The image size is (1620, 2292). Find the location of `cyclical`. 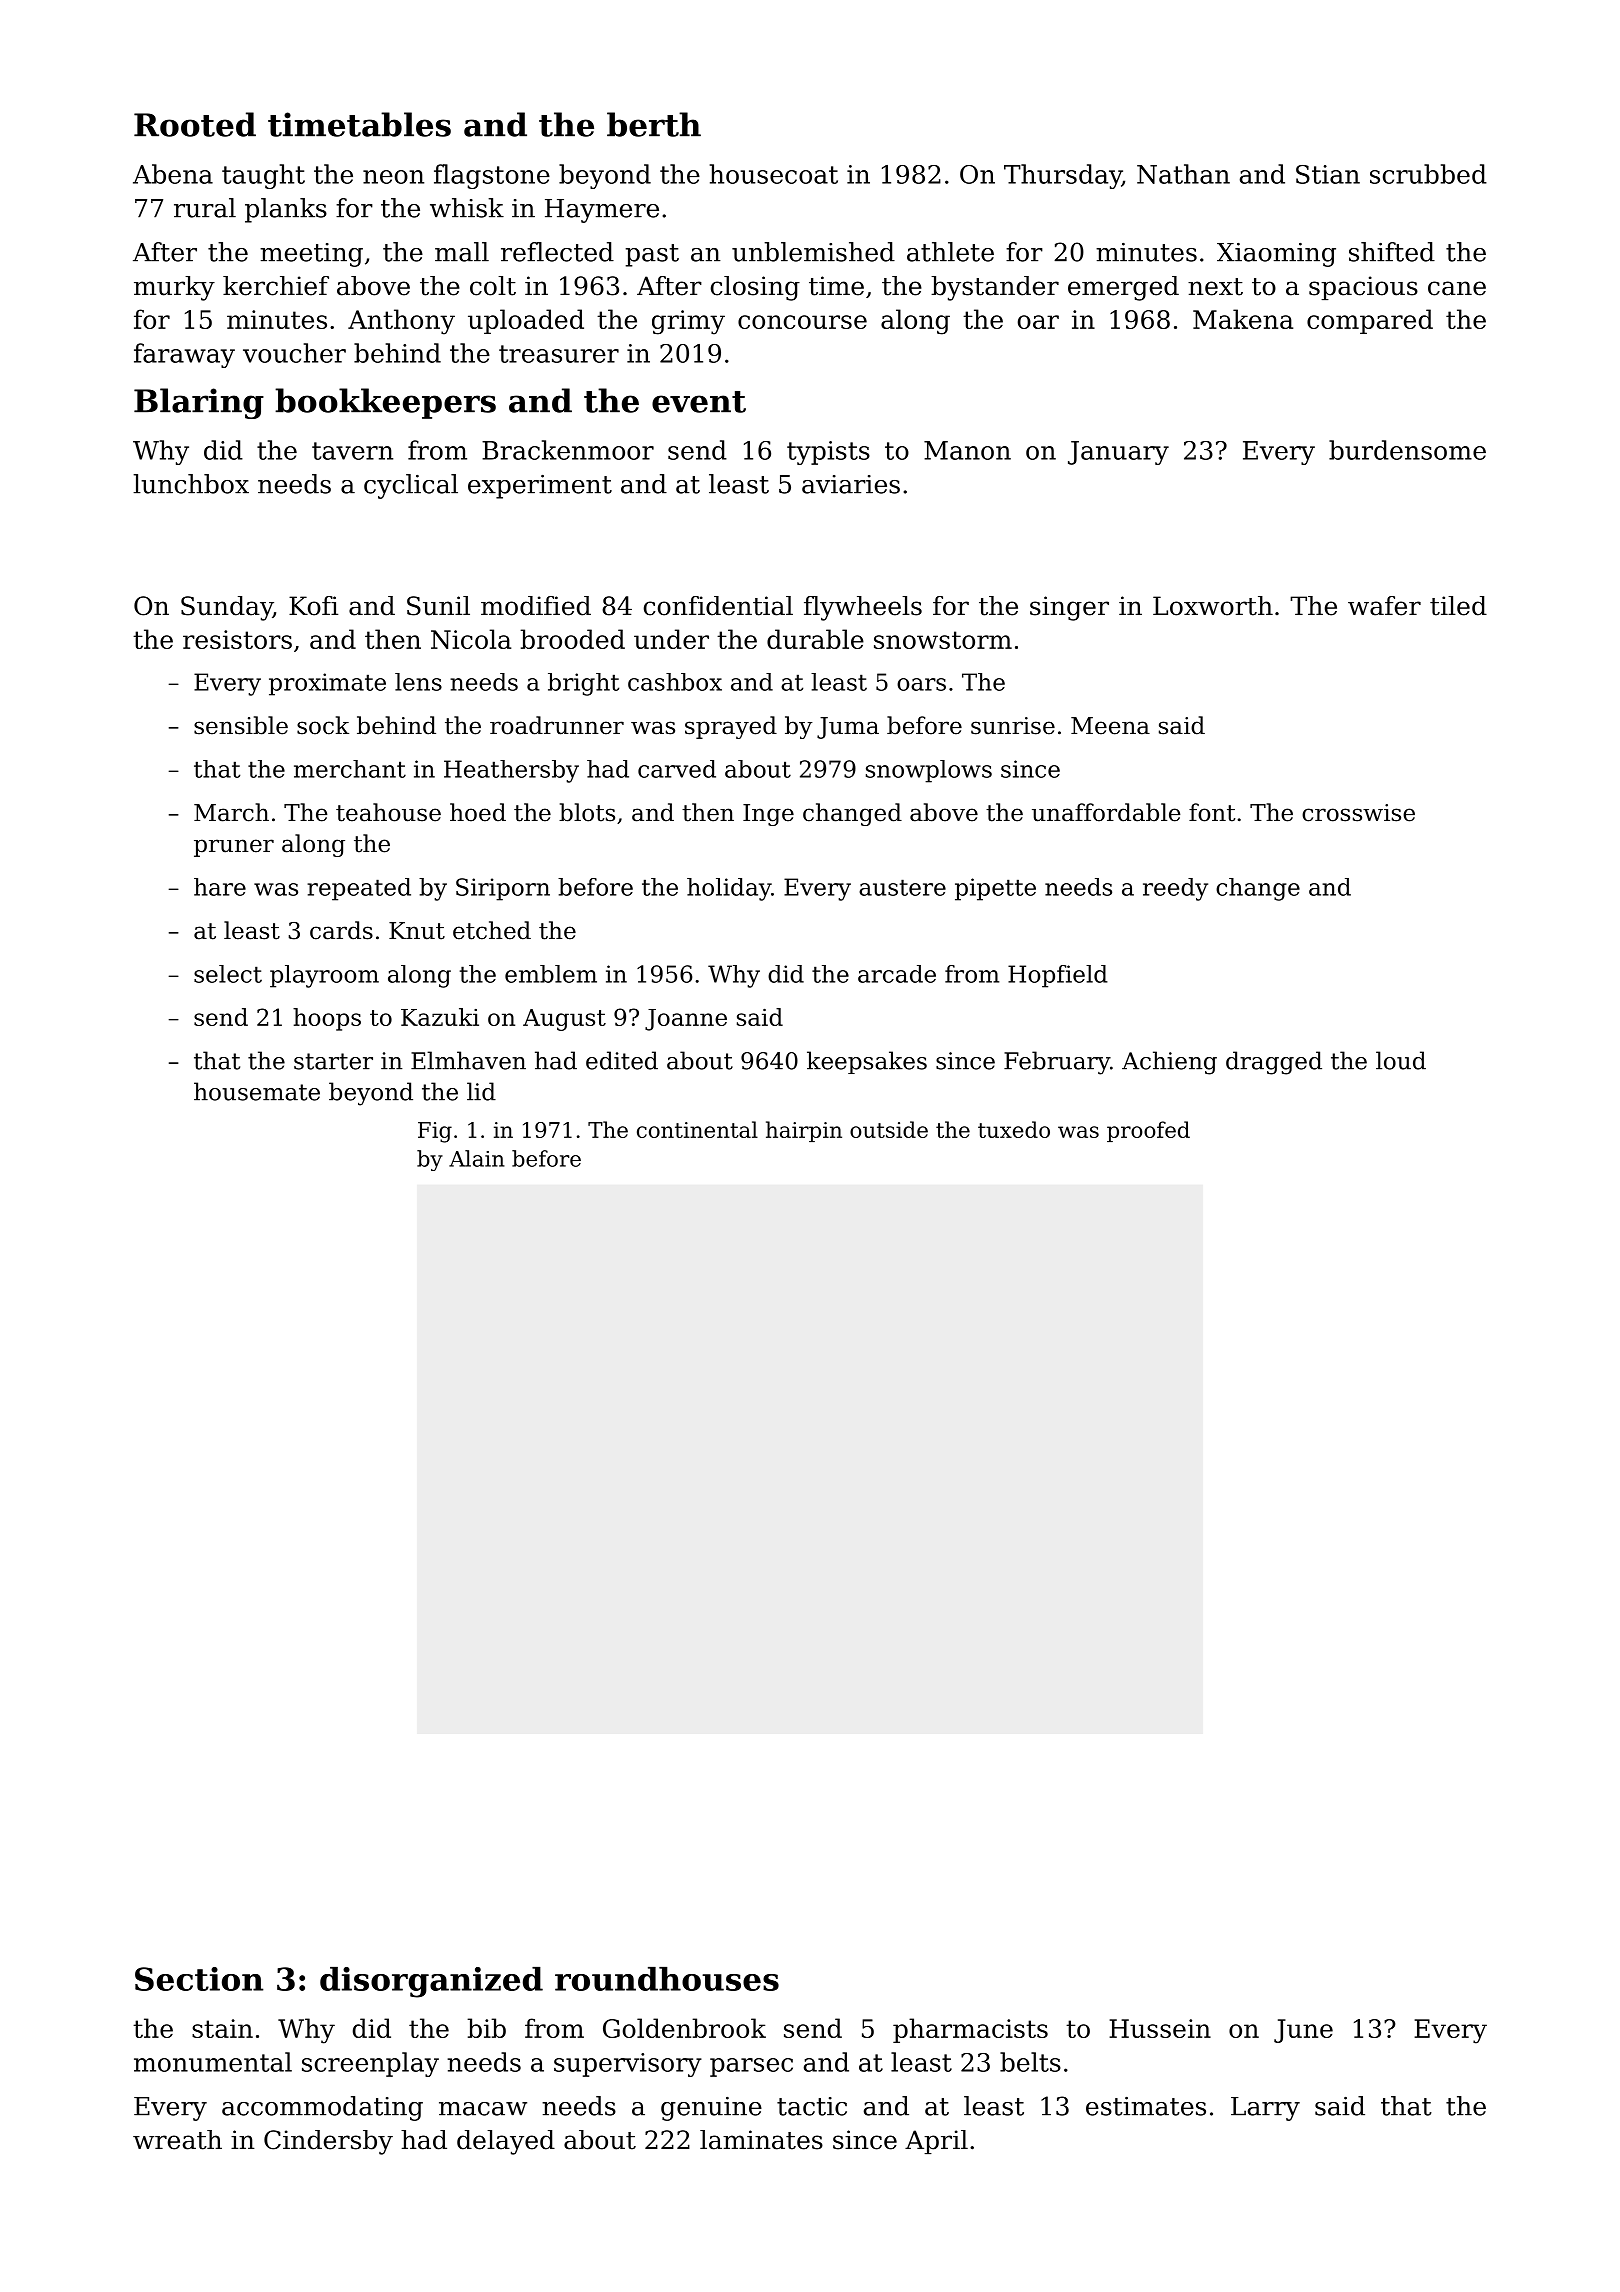

cyclical is located at coordinates (411, 486).
